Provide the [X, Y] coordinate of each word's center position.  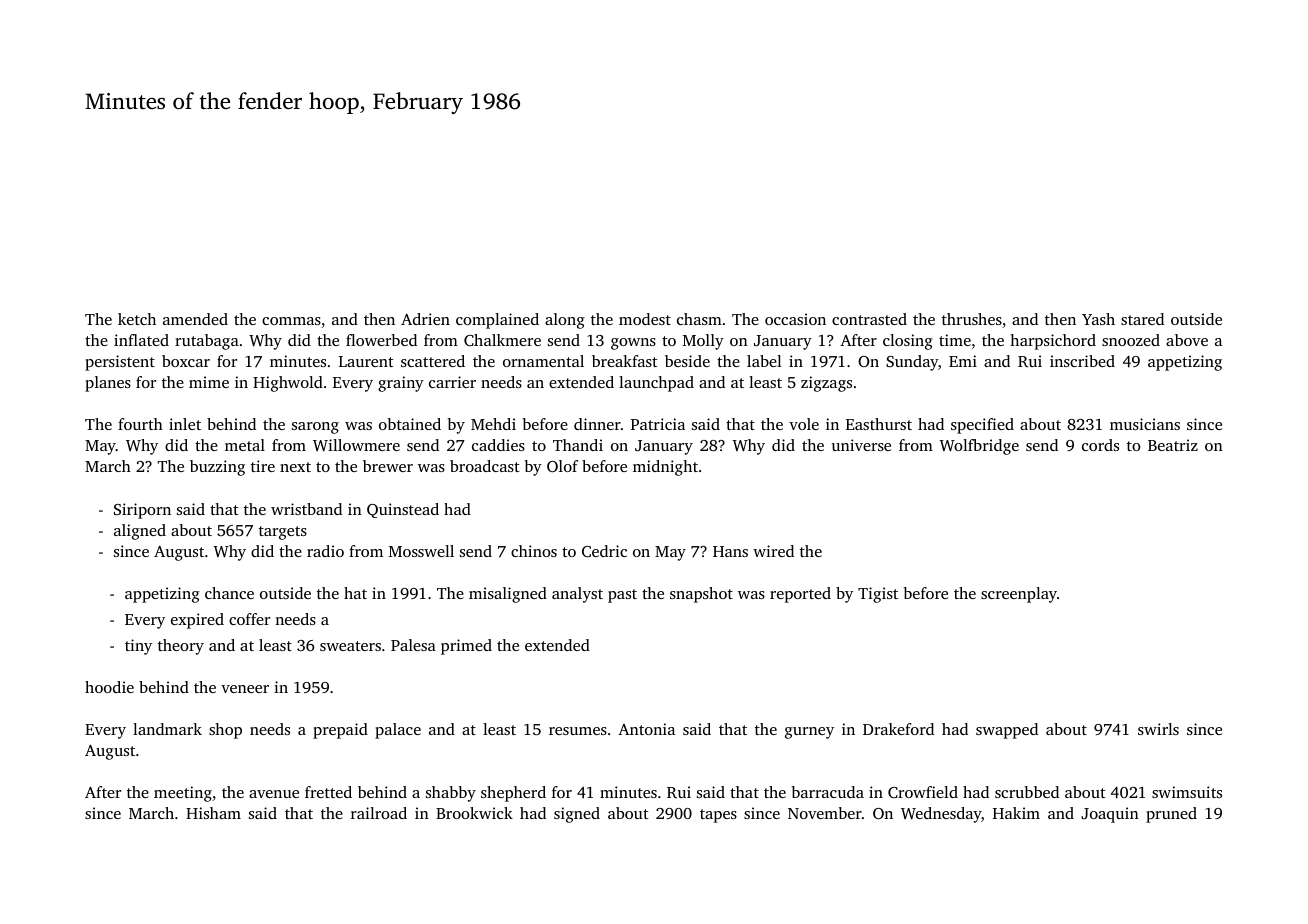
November [825, 813]
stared [1142, 319]
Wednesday [941, 815]
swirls [1158, 729]
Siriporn [142, 511]
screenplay [1019, 595]
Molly [703, 342]
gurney [809, 733]
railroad [379, 813]
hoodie [109, 687]
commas [291, 321]
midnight [665, 468]
